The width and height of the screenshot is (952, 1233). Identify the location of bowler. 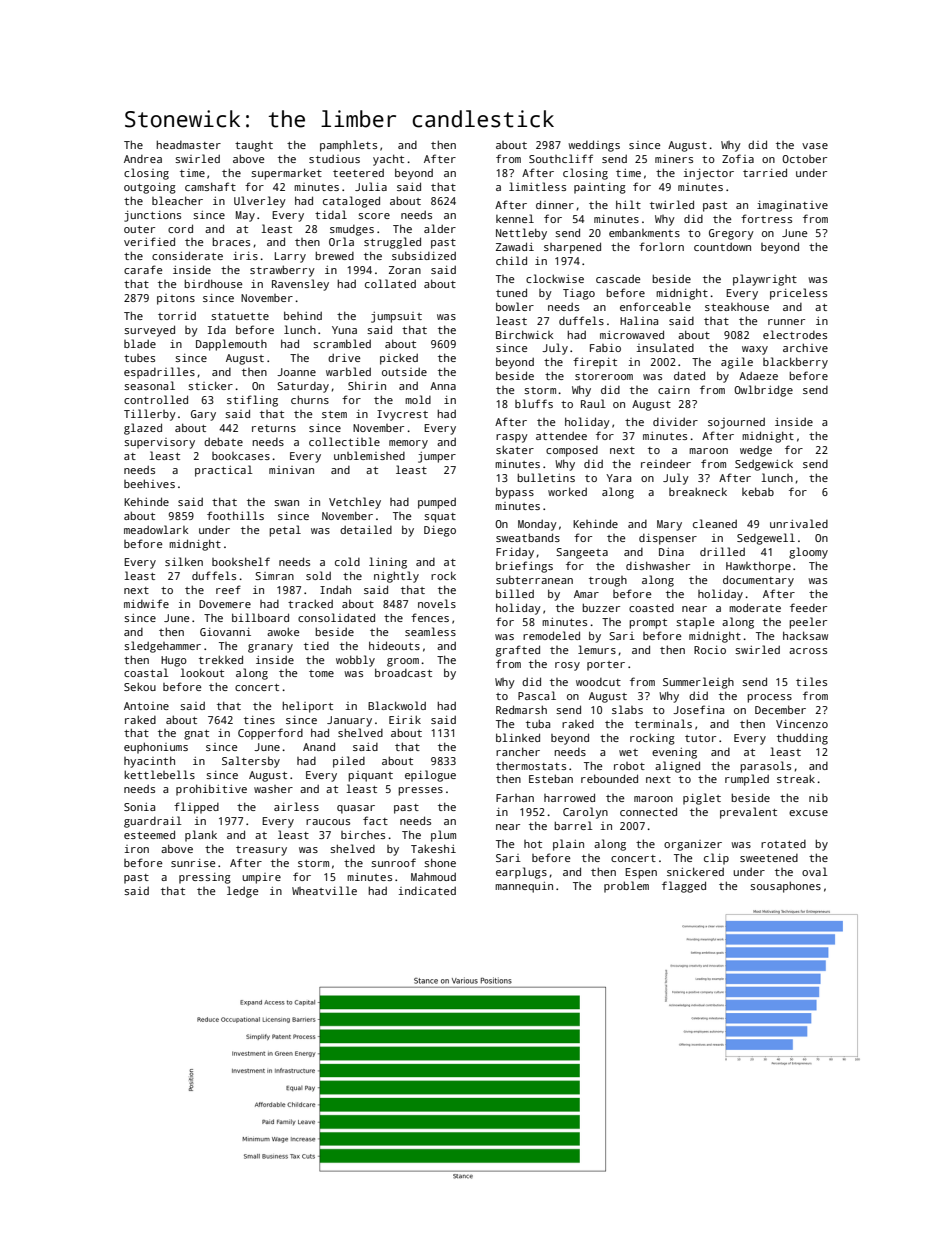
(515, 306).
